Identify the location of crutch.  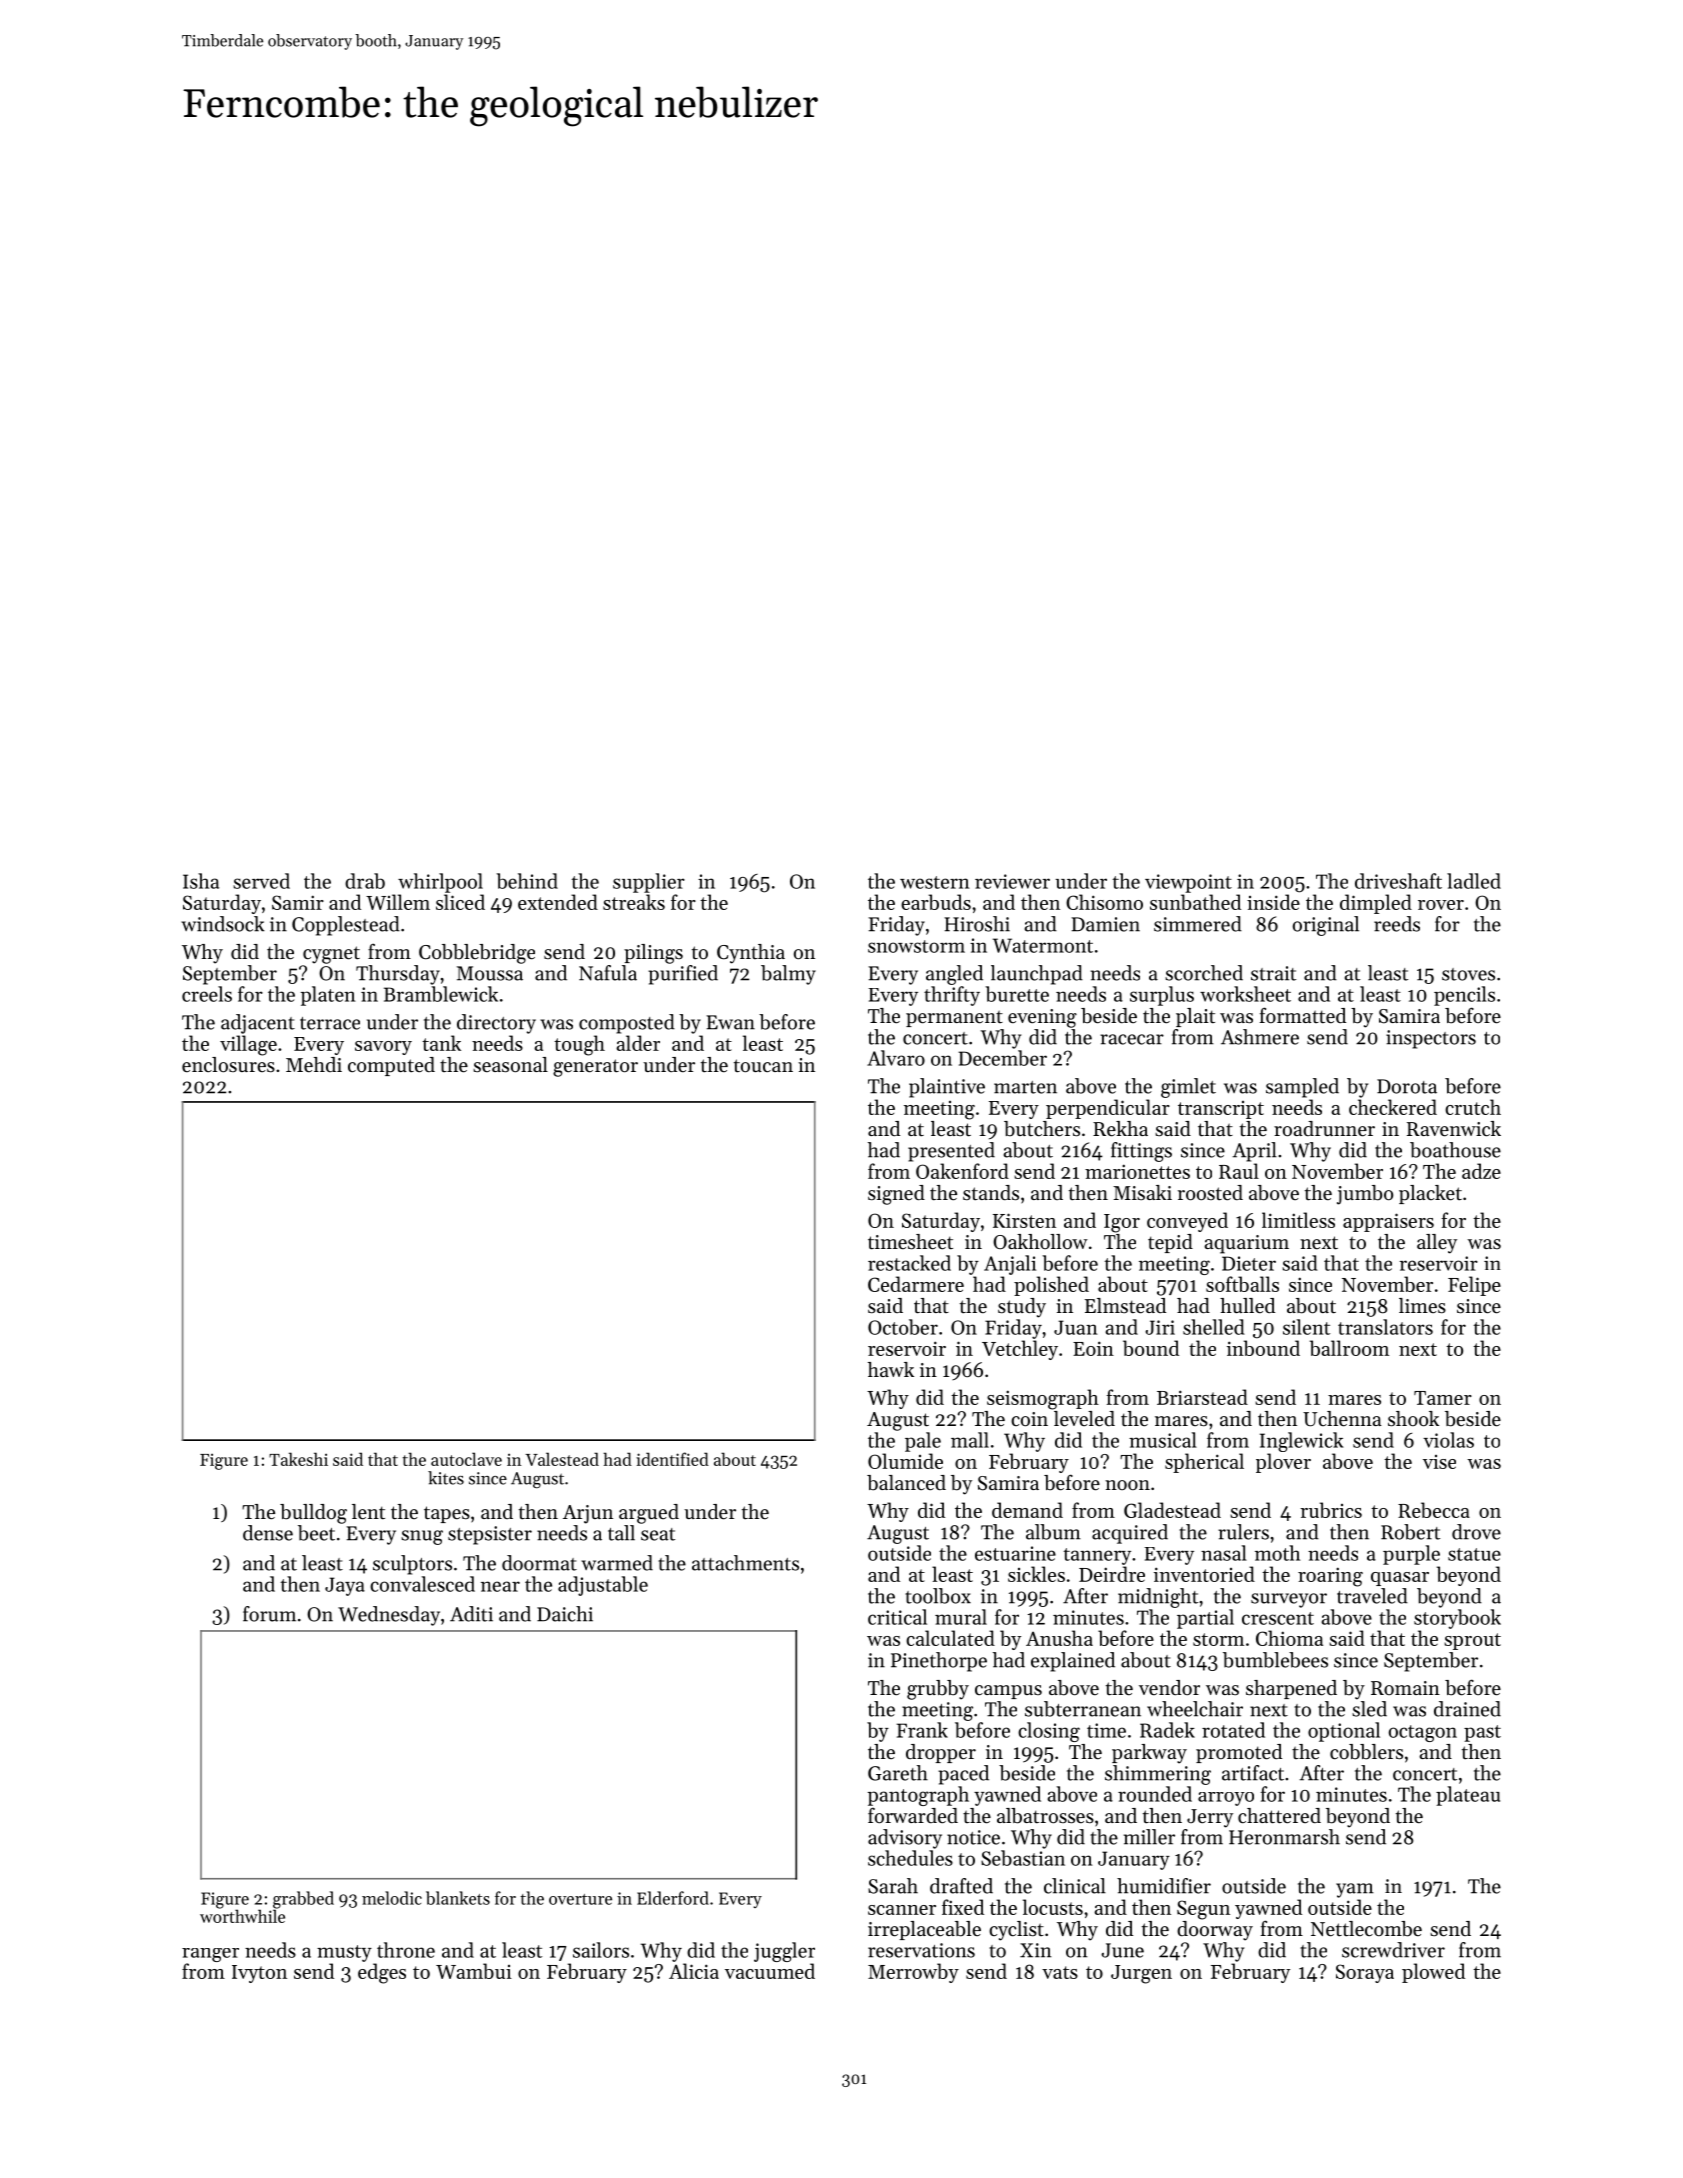
(1473, 1107).
